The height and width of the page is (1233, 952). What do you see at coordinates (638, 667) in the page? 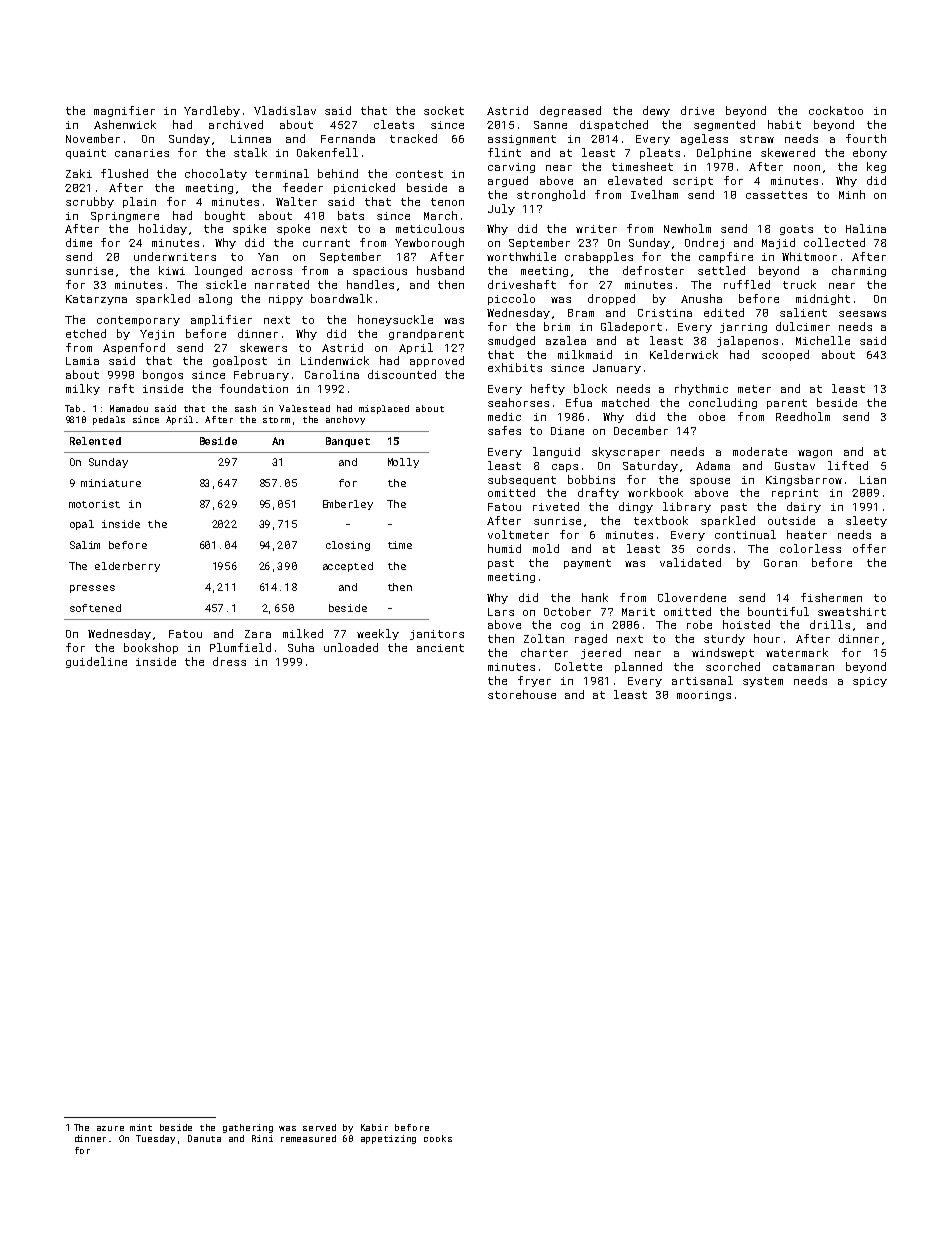
I see `planned` at bounding box center [638, 667].
